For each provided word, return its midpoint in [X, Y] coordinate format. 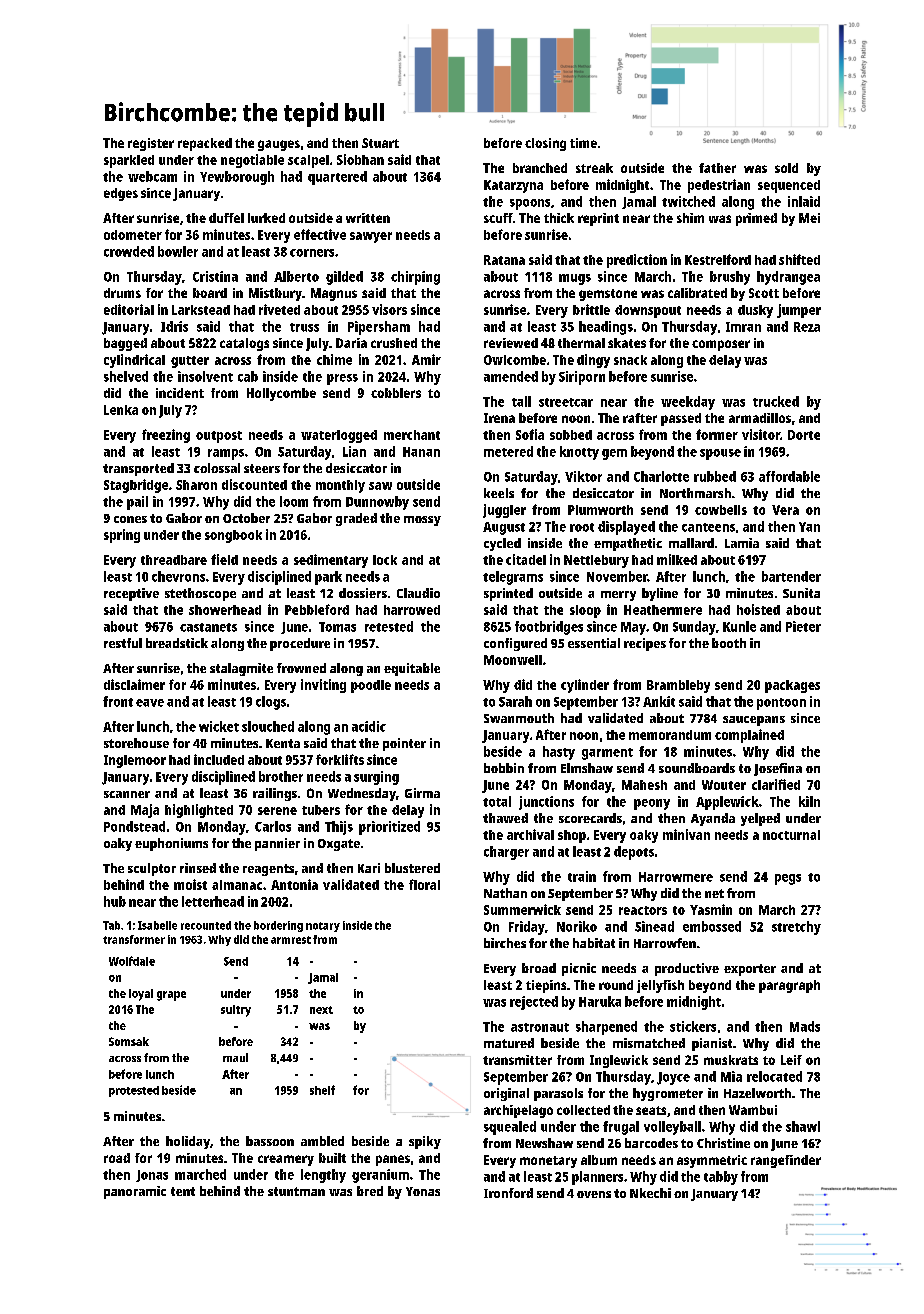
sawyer [371, 237]
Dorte [804, 435]
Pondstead [134, 826]
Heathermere [663, 610]
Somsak [129, 1041]
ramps [226, 454]
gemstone [608, 295]
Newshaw [544, 1143]
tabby [721, 1178]
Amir [426, 359]
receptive [131, 594]
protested [134, 1091]
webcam [152, 176]
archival [530, 834]
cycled [502, 544]
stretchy [796, 928]
